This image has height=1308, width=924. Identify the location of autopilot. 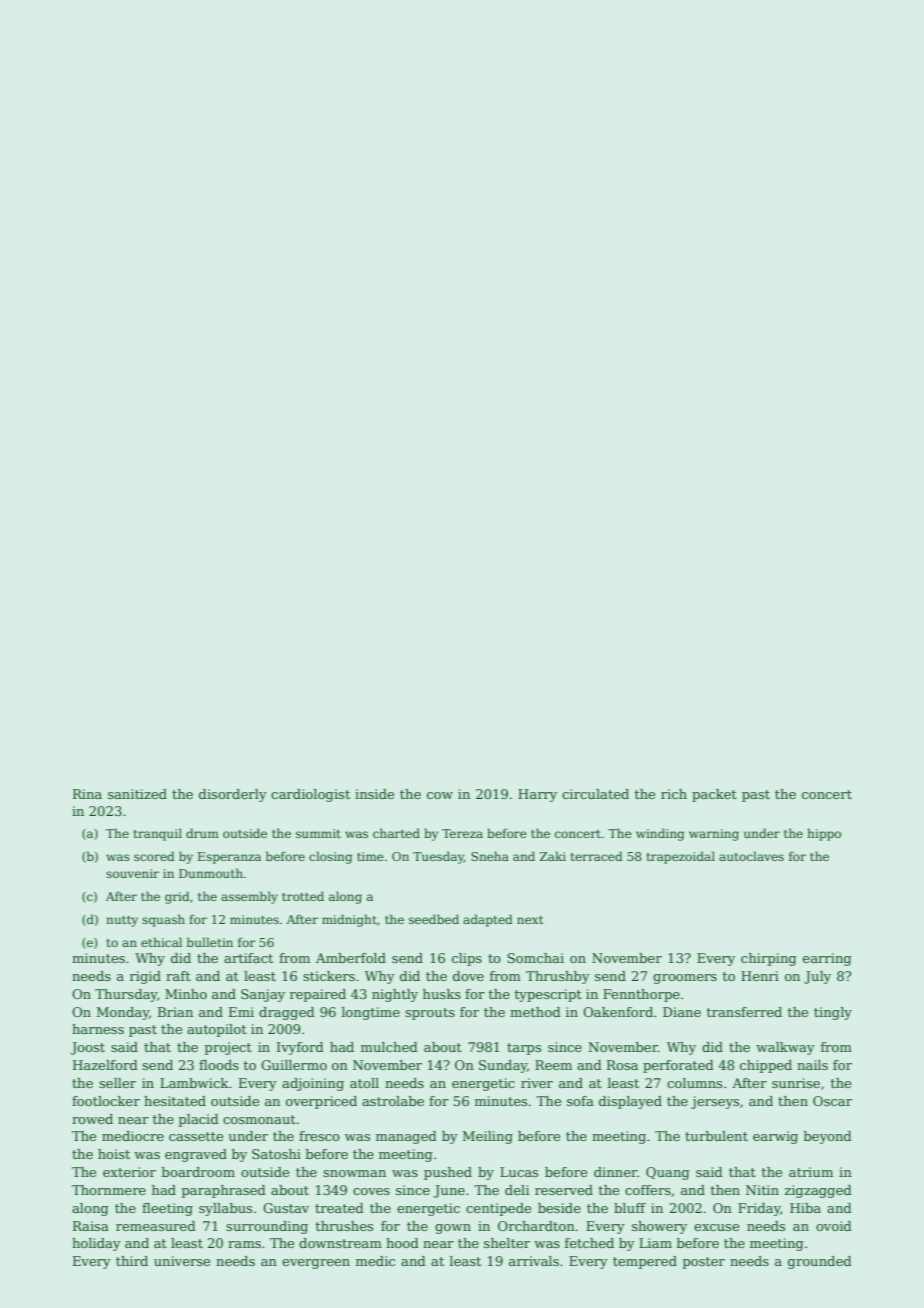
(217, 1030).
